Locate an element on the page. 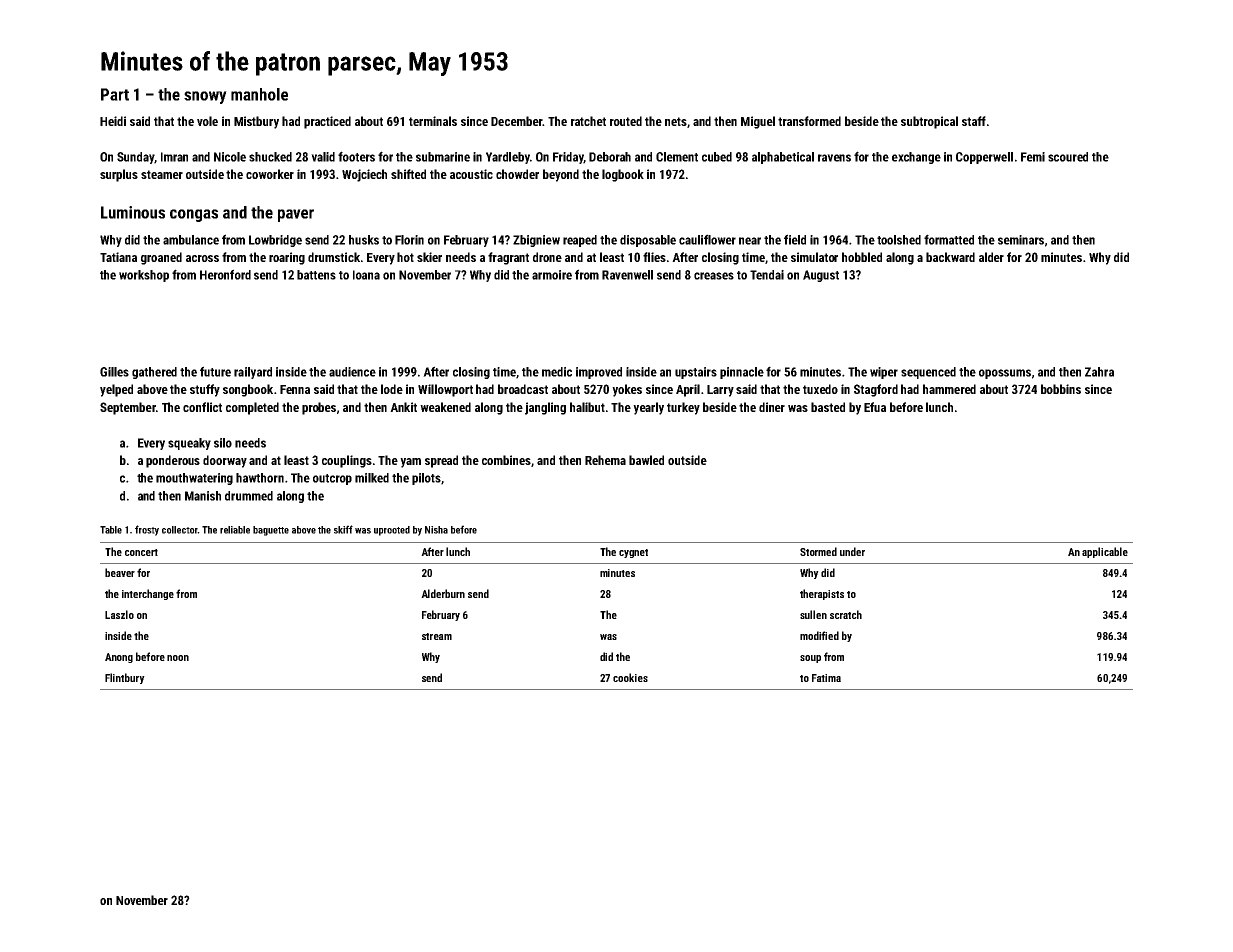 Image resolution: width=1233 pixels, height=952 pixels. cookies is located at coordinates (630, 677).
